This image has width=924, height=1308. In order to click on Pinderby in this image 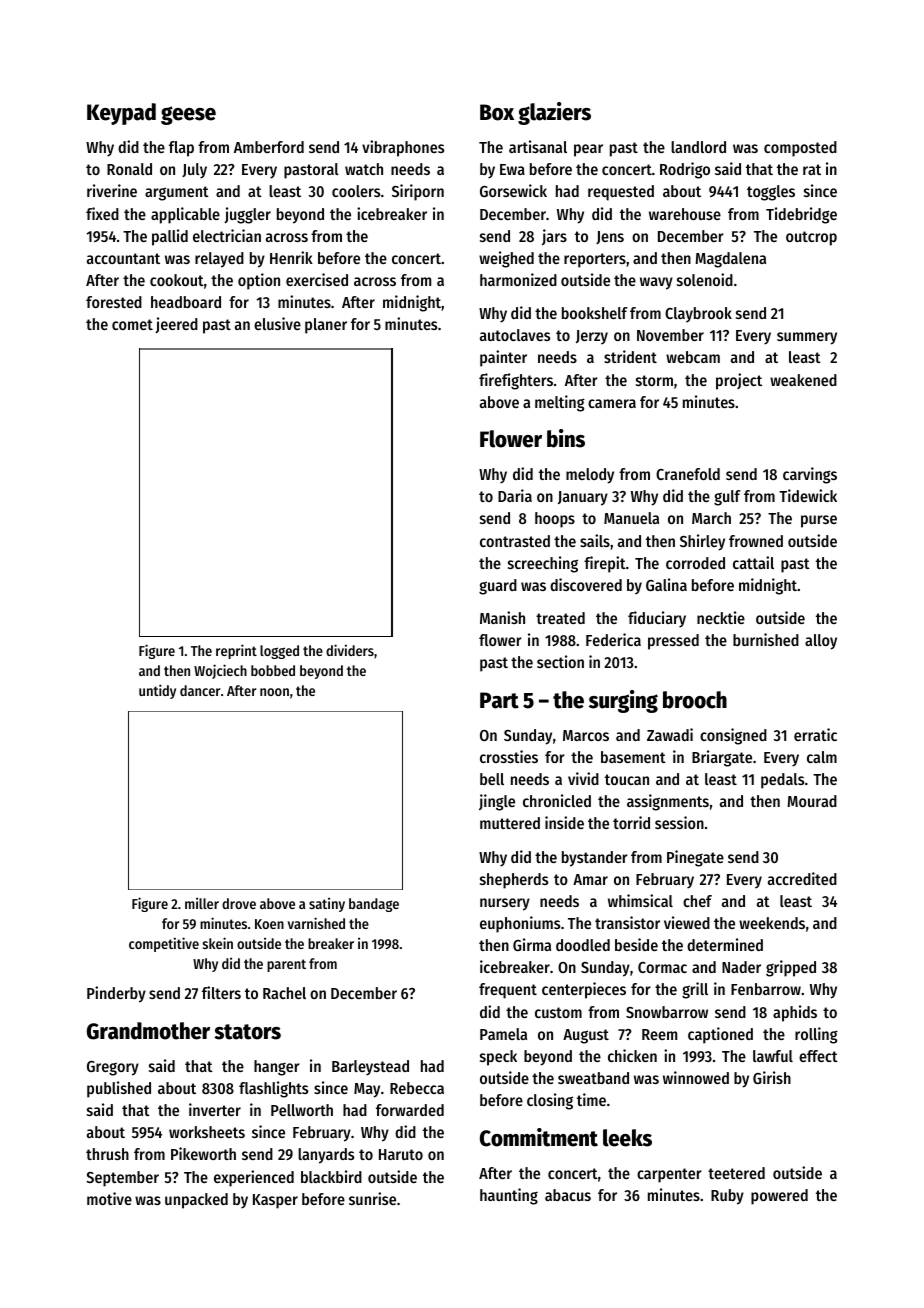, I will do `click(116, 994)`.
